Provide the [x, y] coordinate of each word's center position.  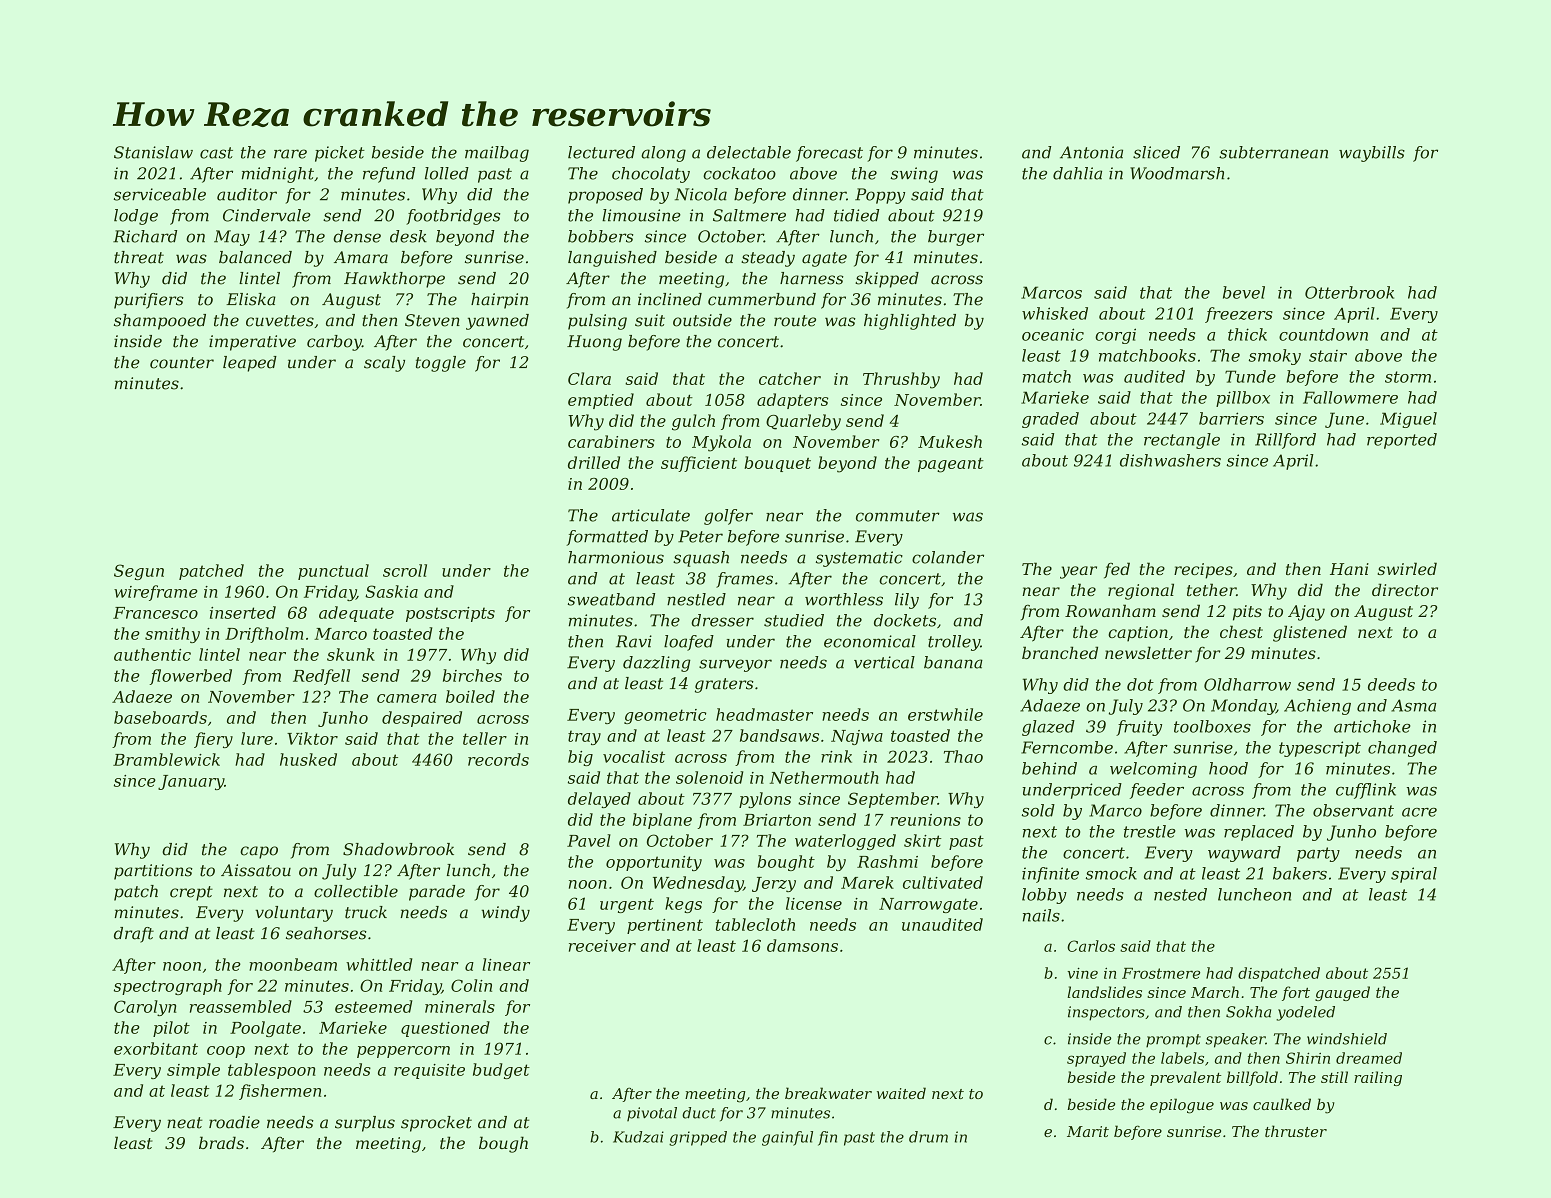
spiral [1414, 875]
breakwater [828, 1093]
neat [184, 1123]
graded [1050, 420]
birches [472, 675]
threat [139, 257]
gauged [1342, 993]
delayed [599, 800]
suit [650, 320]
